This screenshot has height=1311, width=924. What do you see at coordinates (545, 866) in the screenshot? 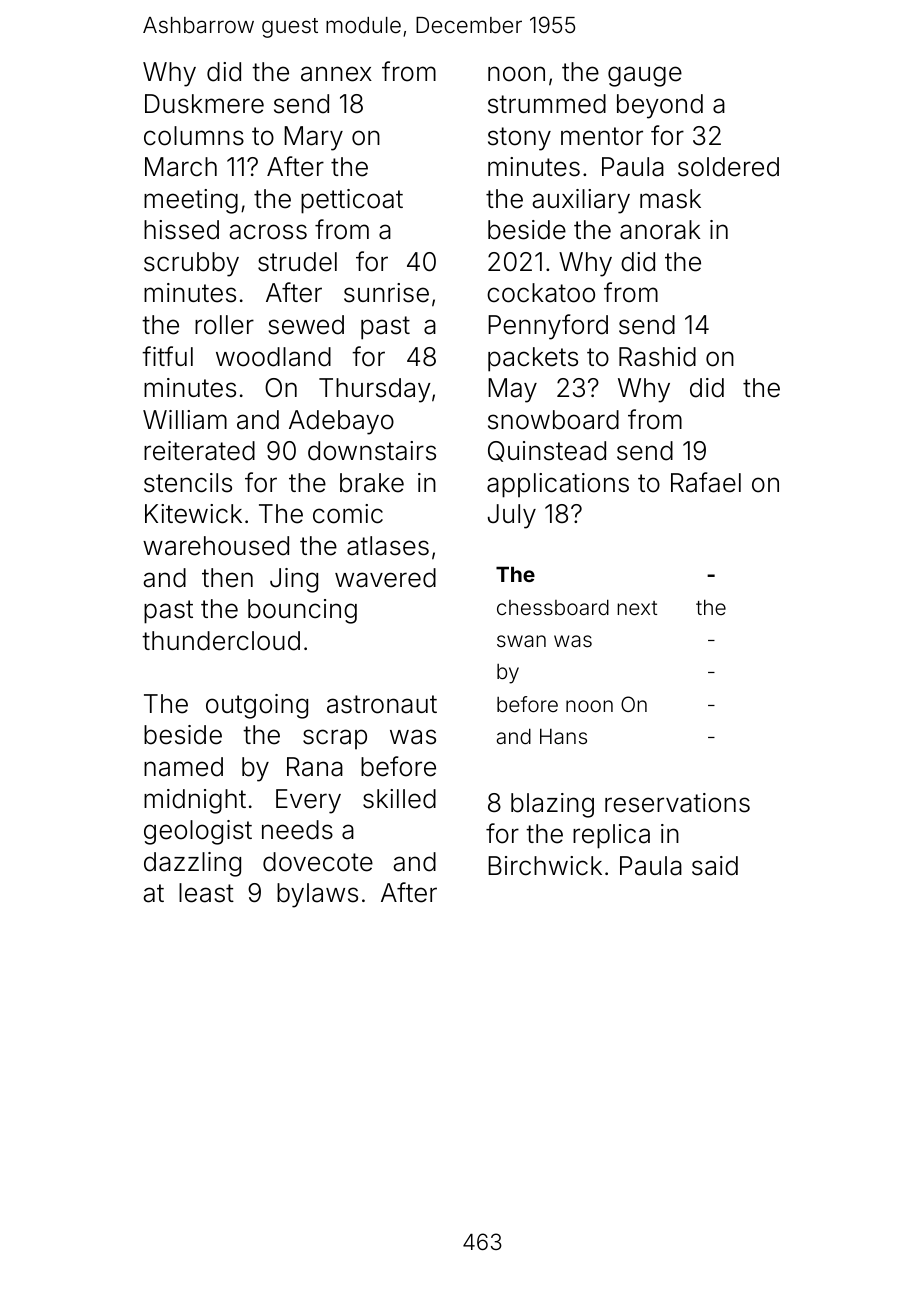
I see `Birchwick` at bounding box center [545, 866].
